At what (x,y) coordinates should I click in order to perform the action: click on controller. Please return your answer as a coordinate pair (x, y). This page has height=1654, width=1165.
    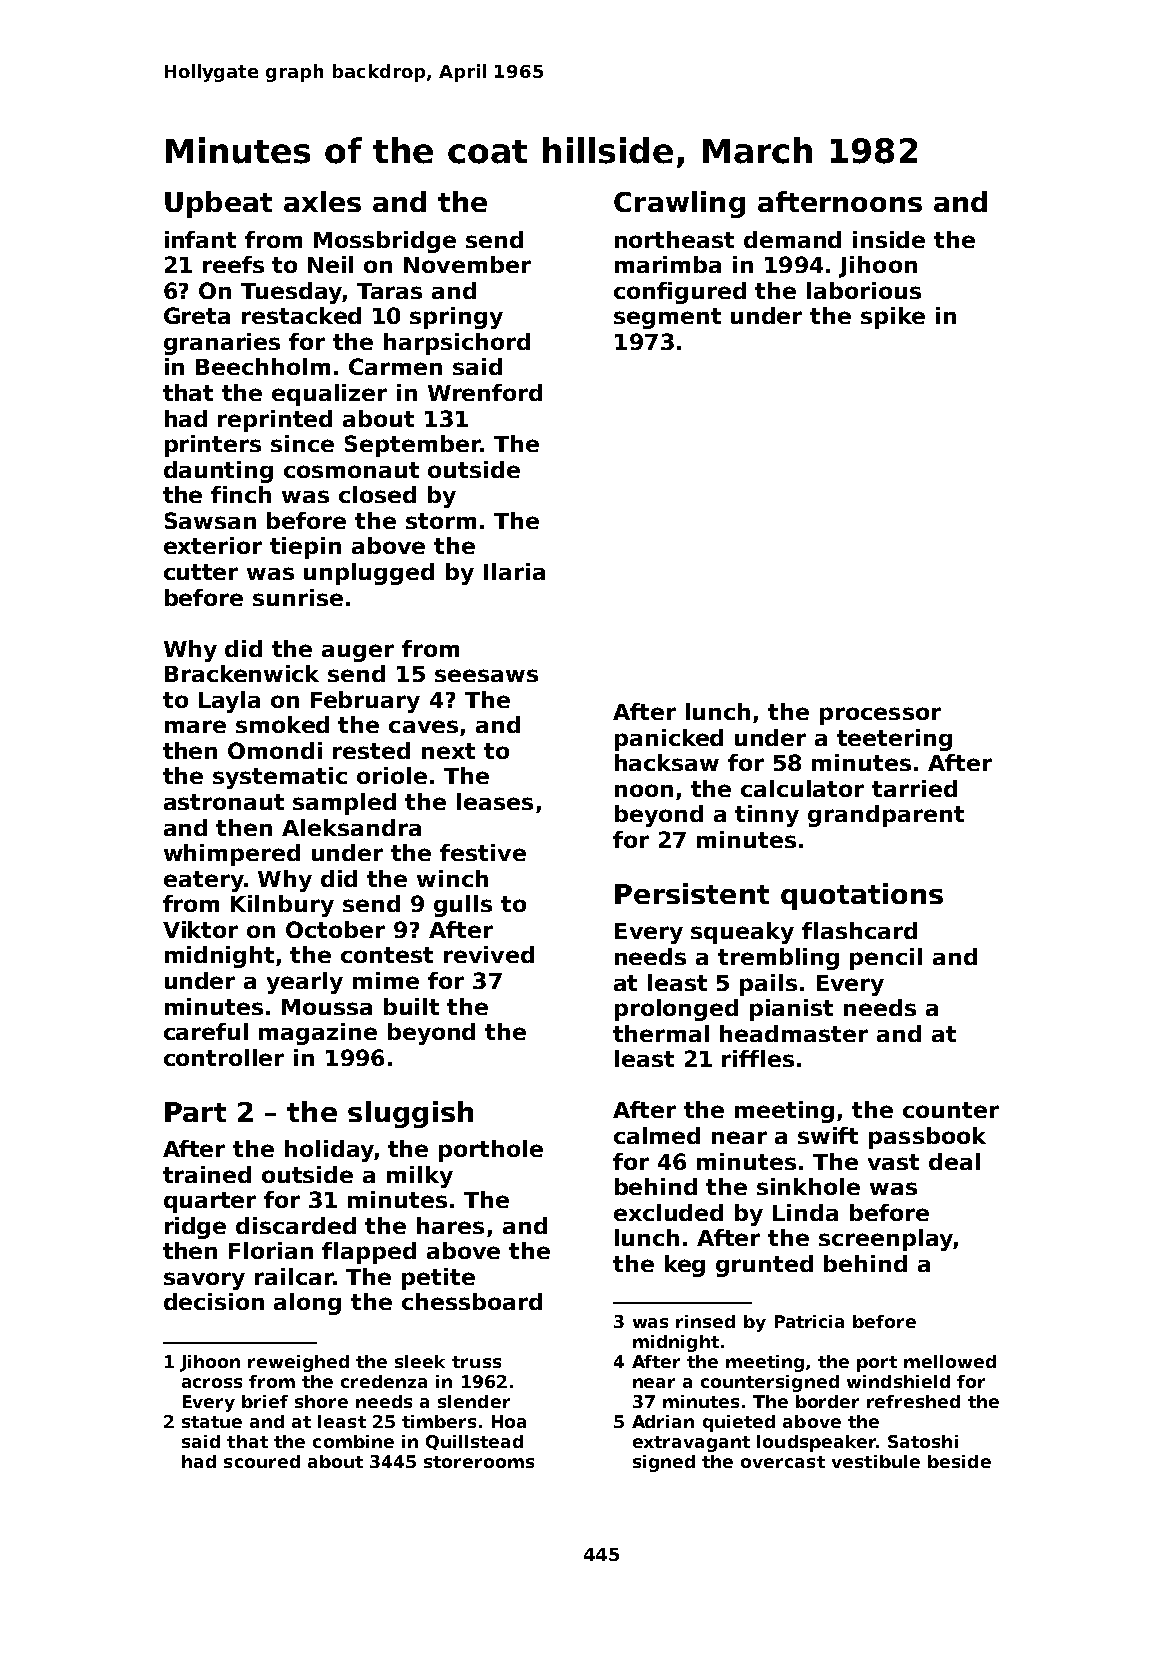
    Looking at the image, I should click on (224, 1057).
